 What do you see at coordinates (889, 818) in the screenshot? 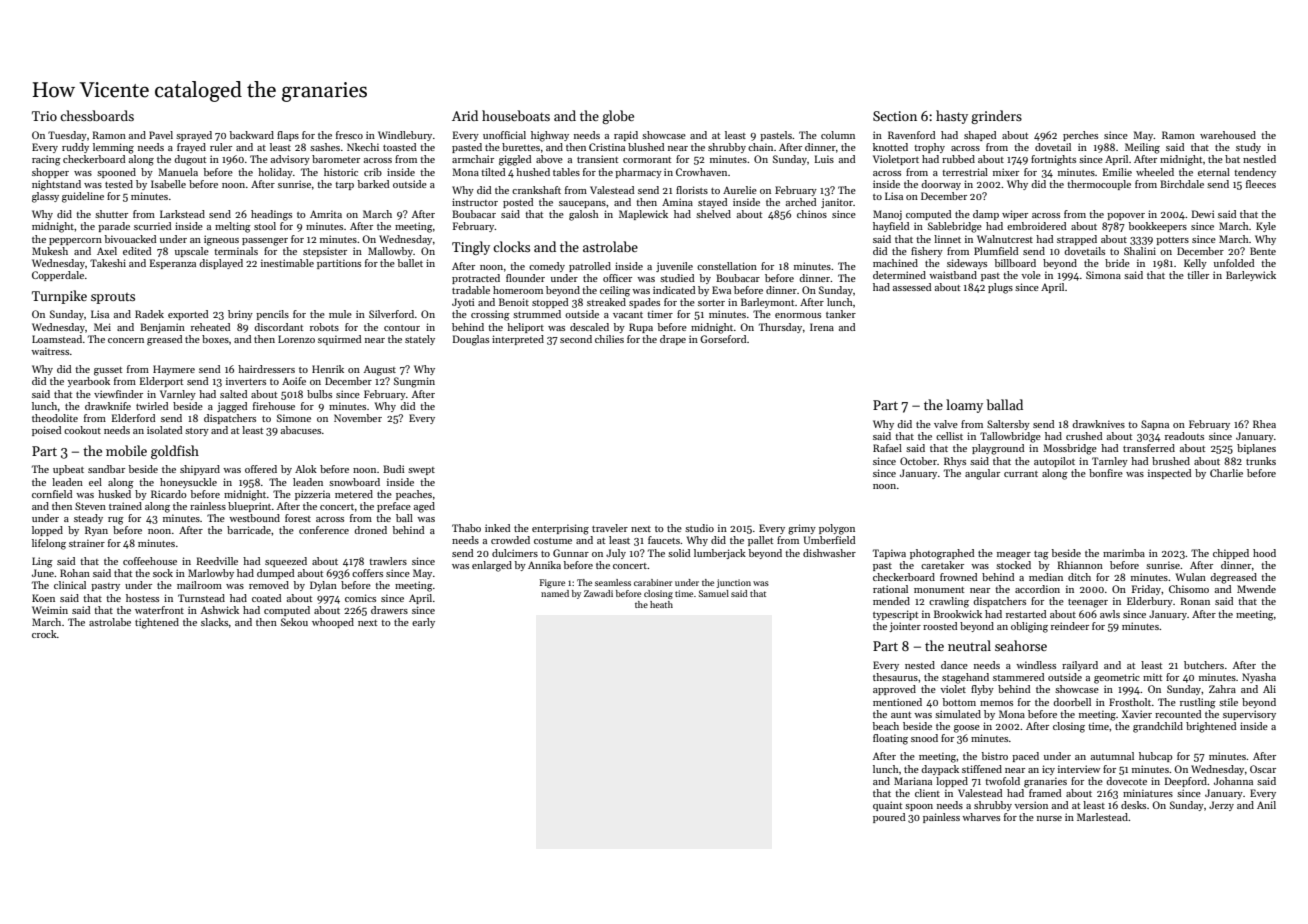
I see `poured` at bounding box center [889, 818].
